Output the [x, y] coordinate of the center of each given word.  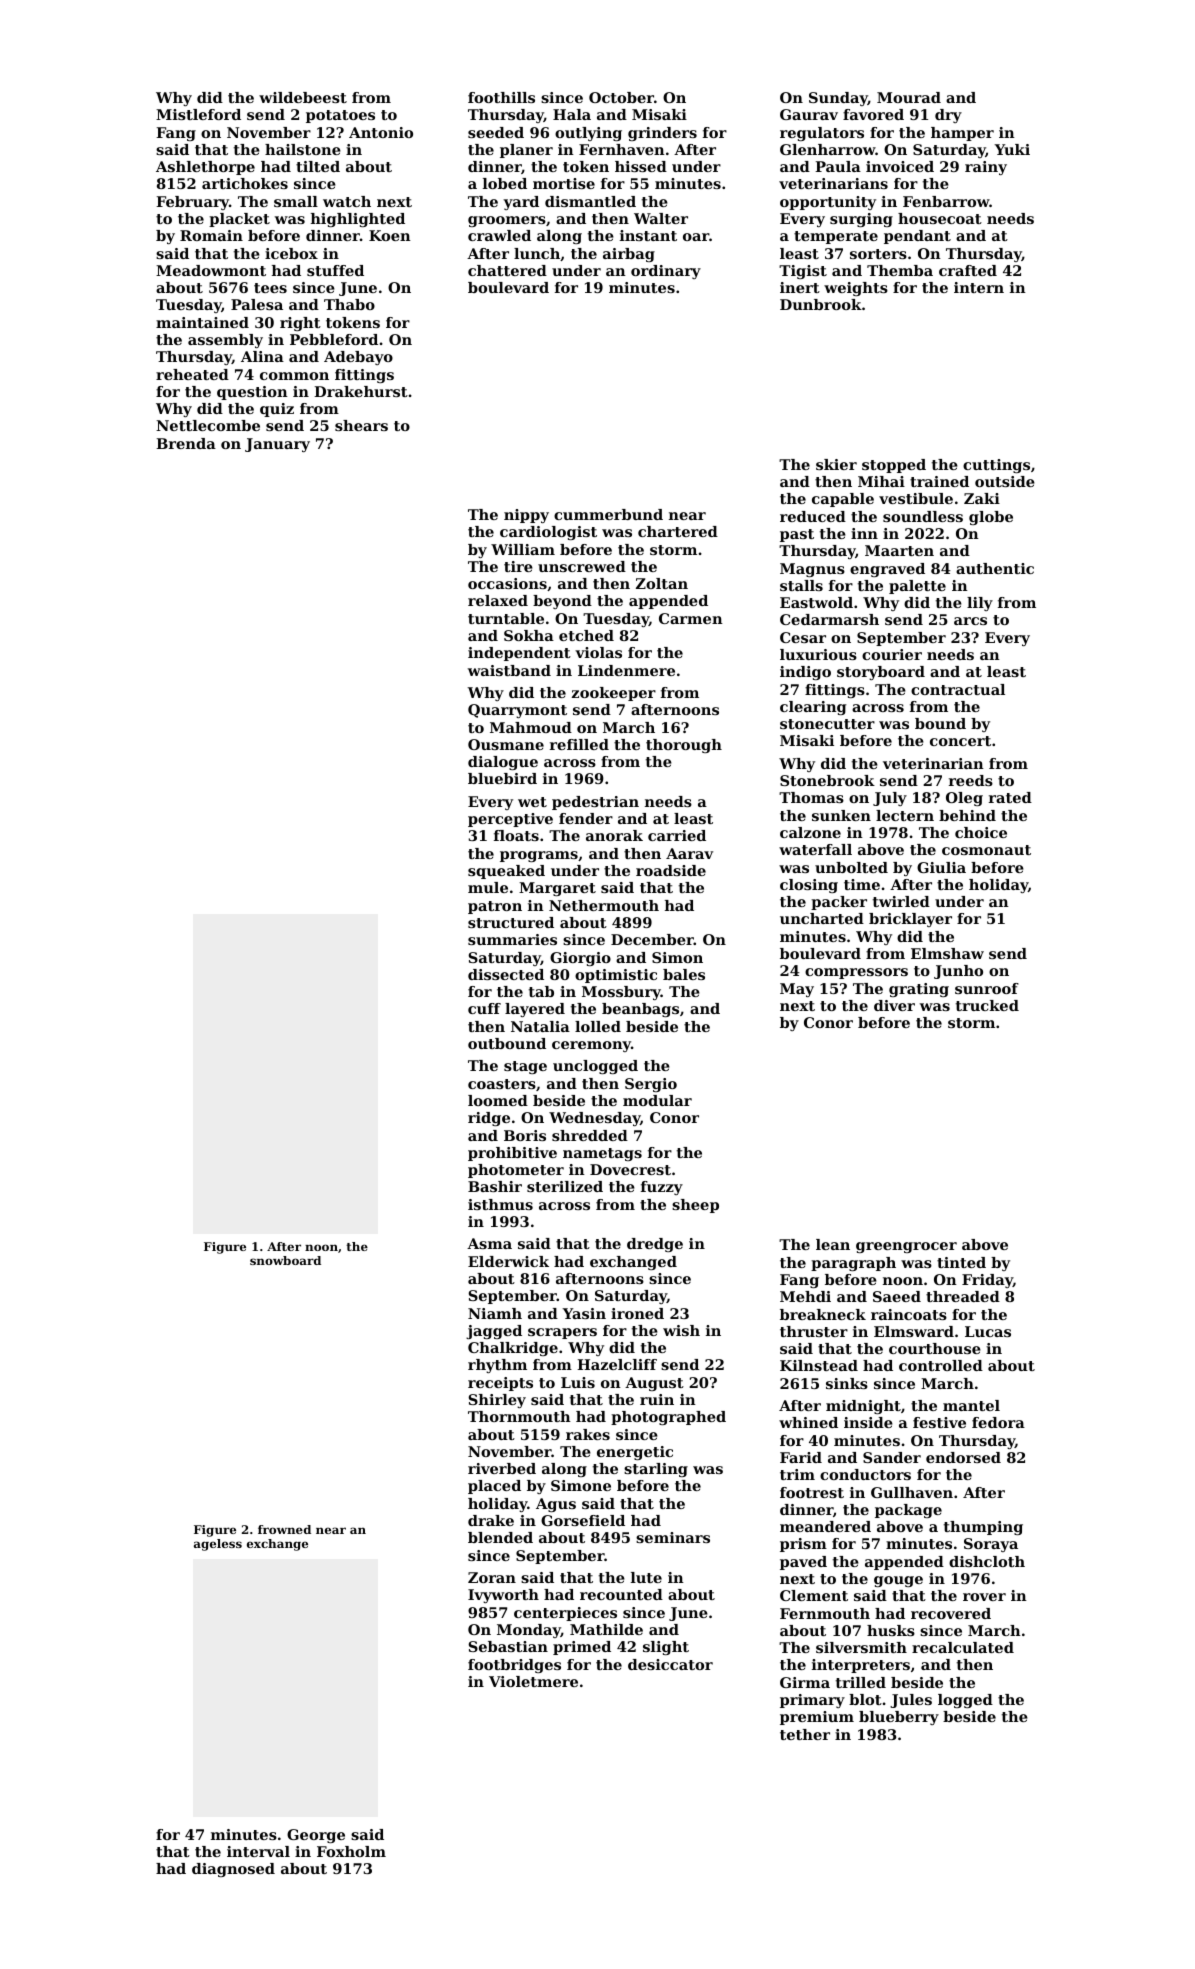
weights [856, 289]
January [277, 445]
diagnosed [233, 1870]
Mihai [881, 481]
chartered [678, 531]
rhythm [497, 1366]
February [192, 203]
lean [833, 1244]
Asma [489, 1243]
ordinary [666, 272]
